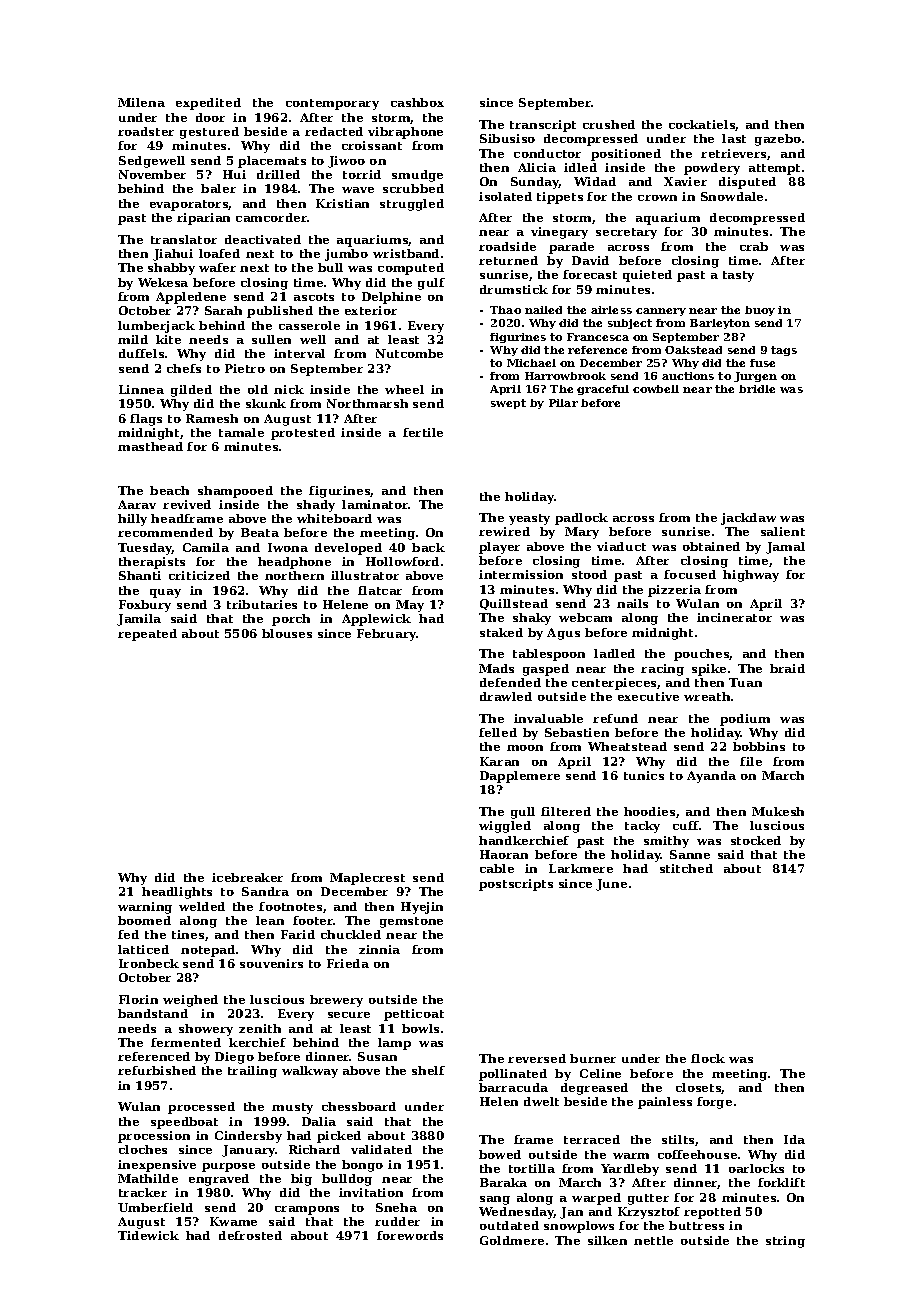  I want to click on tacky, so click(642, 827).
